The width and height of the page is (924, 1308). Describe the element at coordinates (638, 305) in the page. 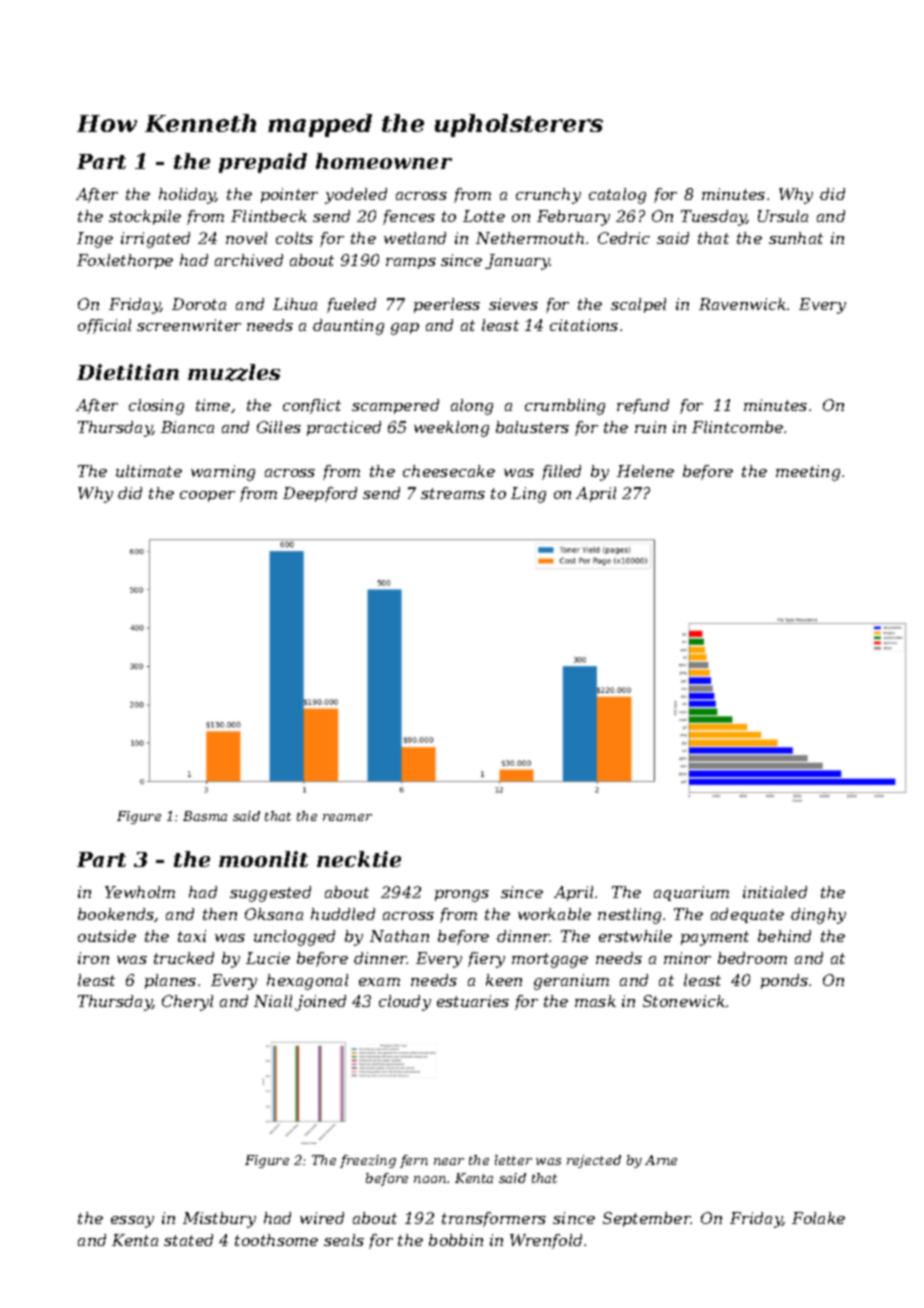

I see `scalpel` at that location.
